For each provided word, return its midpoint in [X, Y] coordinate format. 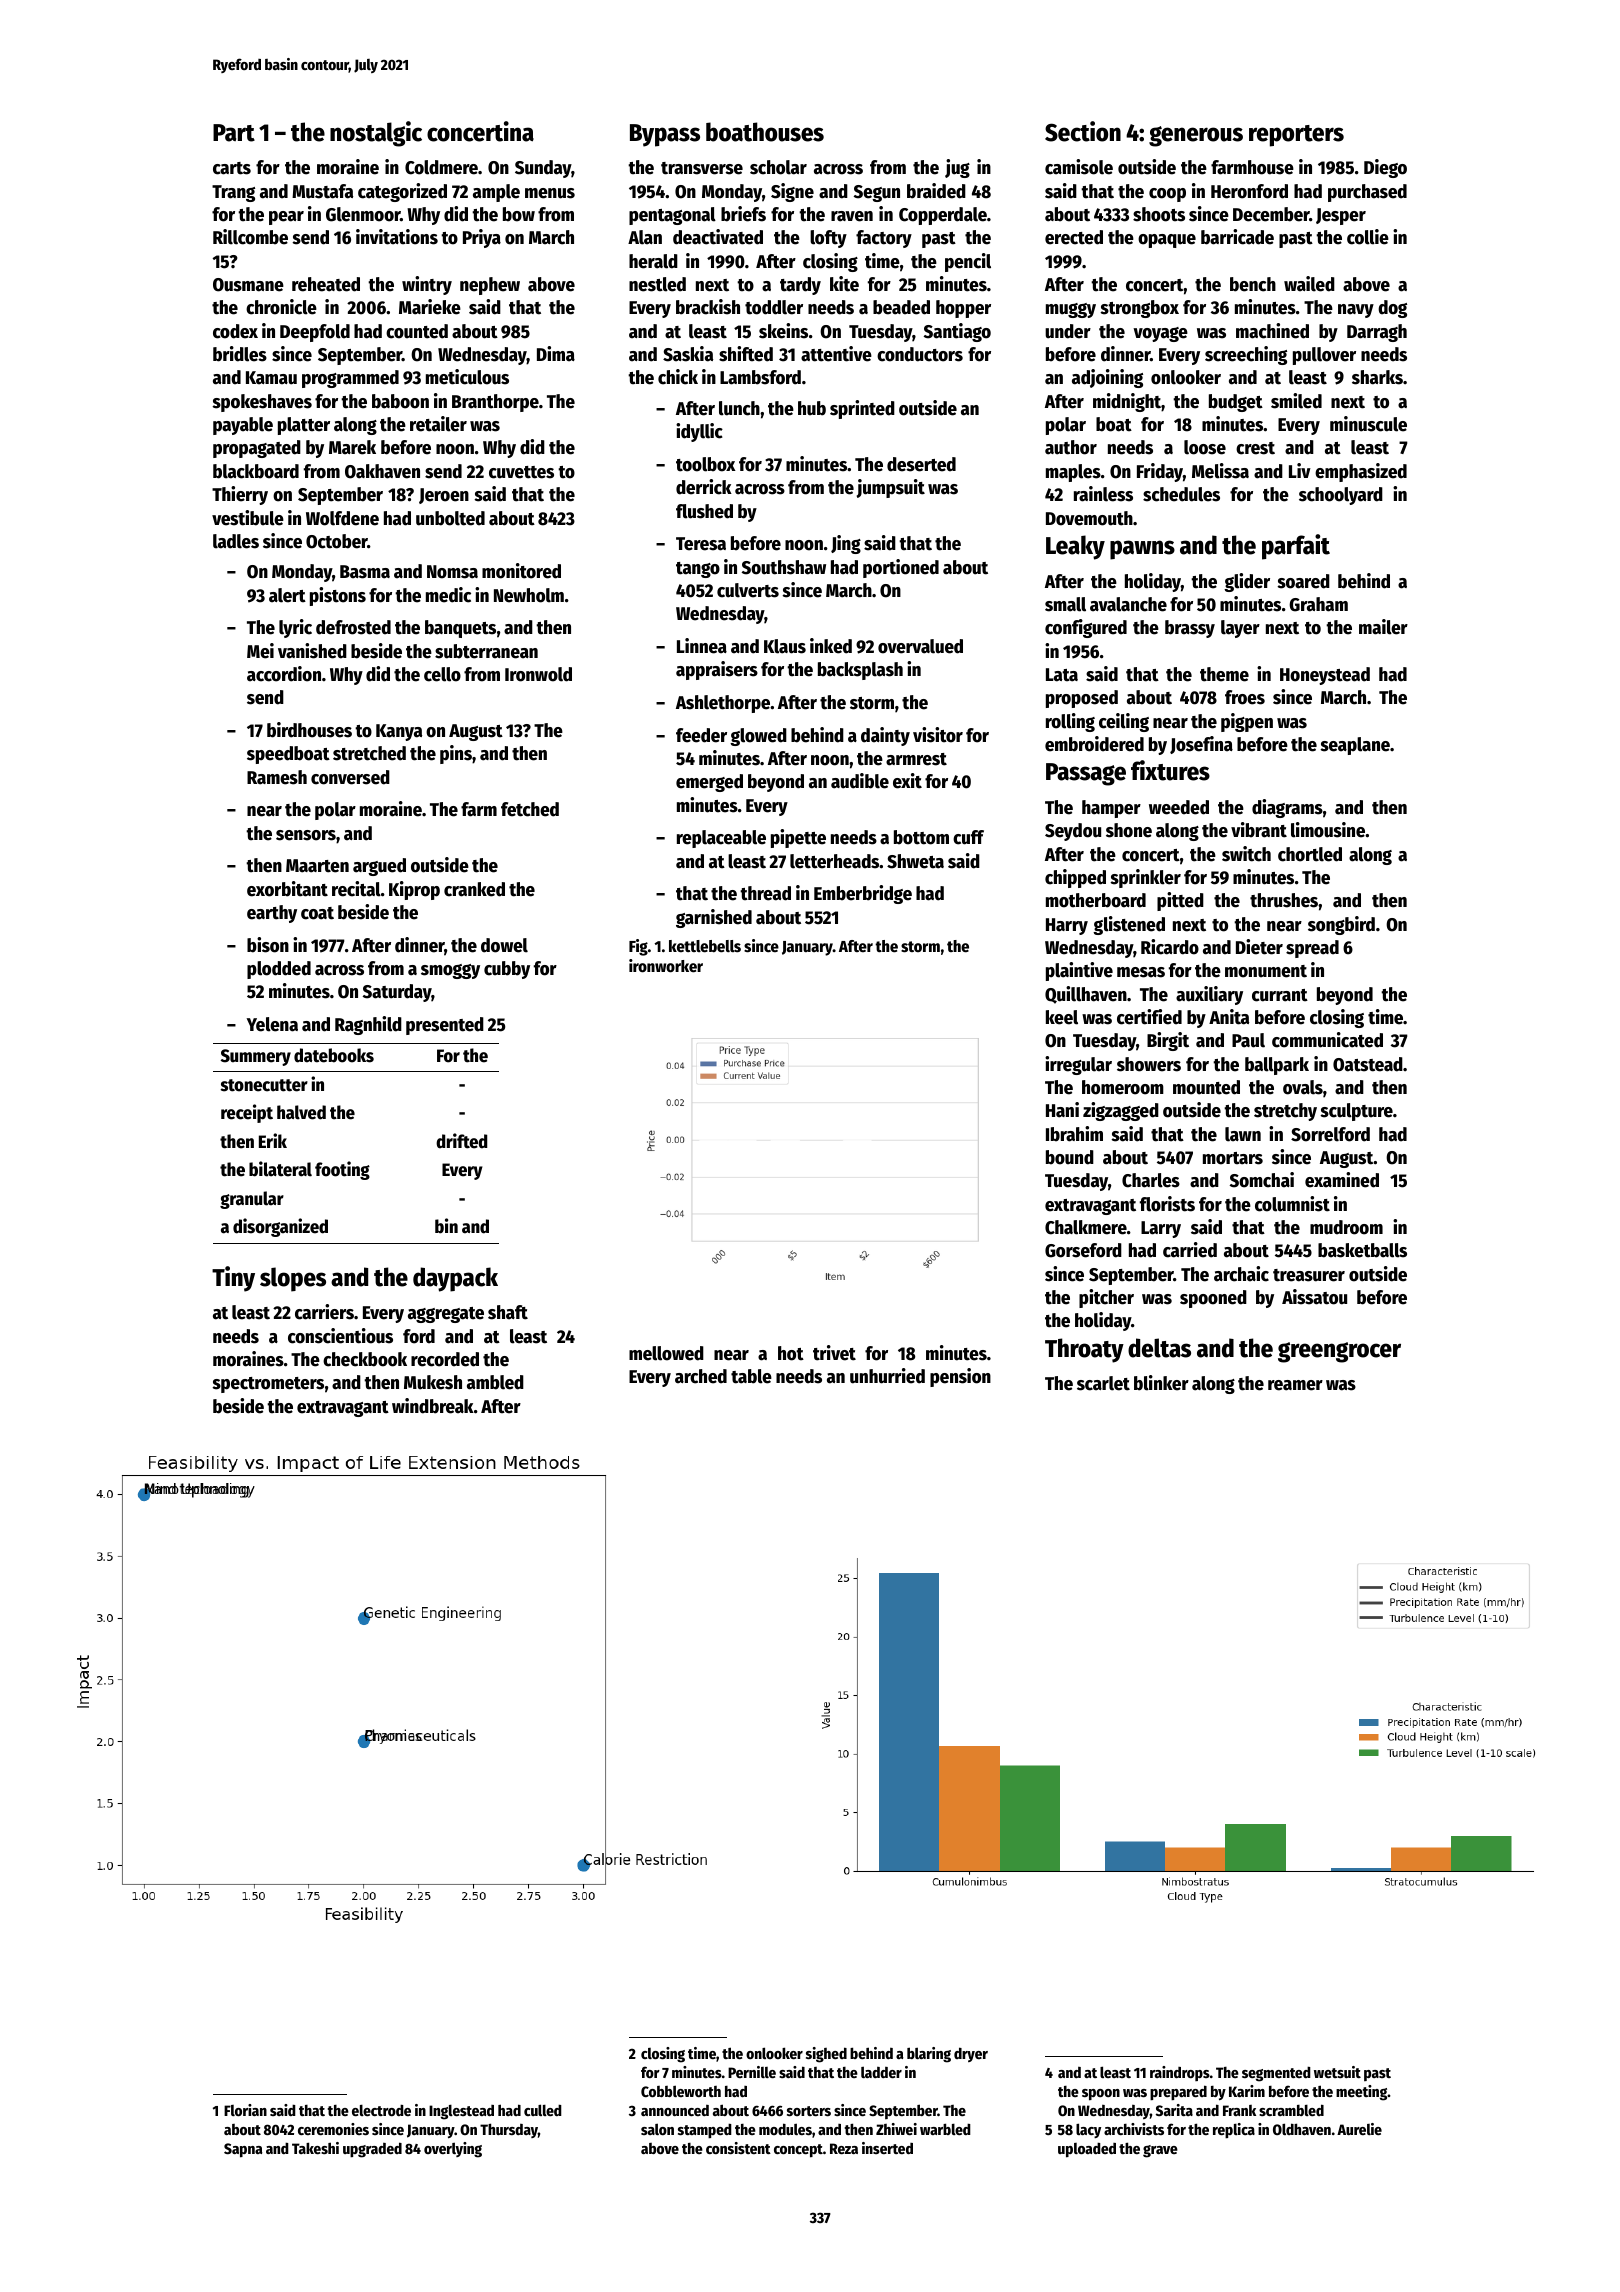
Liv [1300, 470]
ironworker [666, 966]
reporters [1296, 136]
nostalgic [376, 134]
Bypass [665, 135]
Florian [245, 2110]
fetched [530, 809]
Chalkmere [1086, 1227]
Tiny [233, 1279]
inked [831, 646]
